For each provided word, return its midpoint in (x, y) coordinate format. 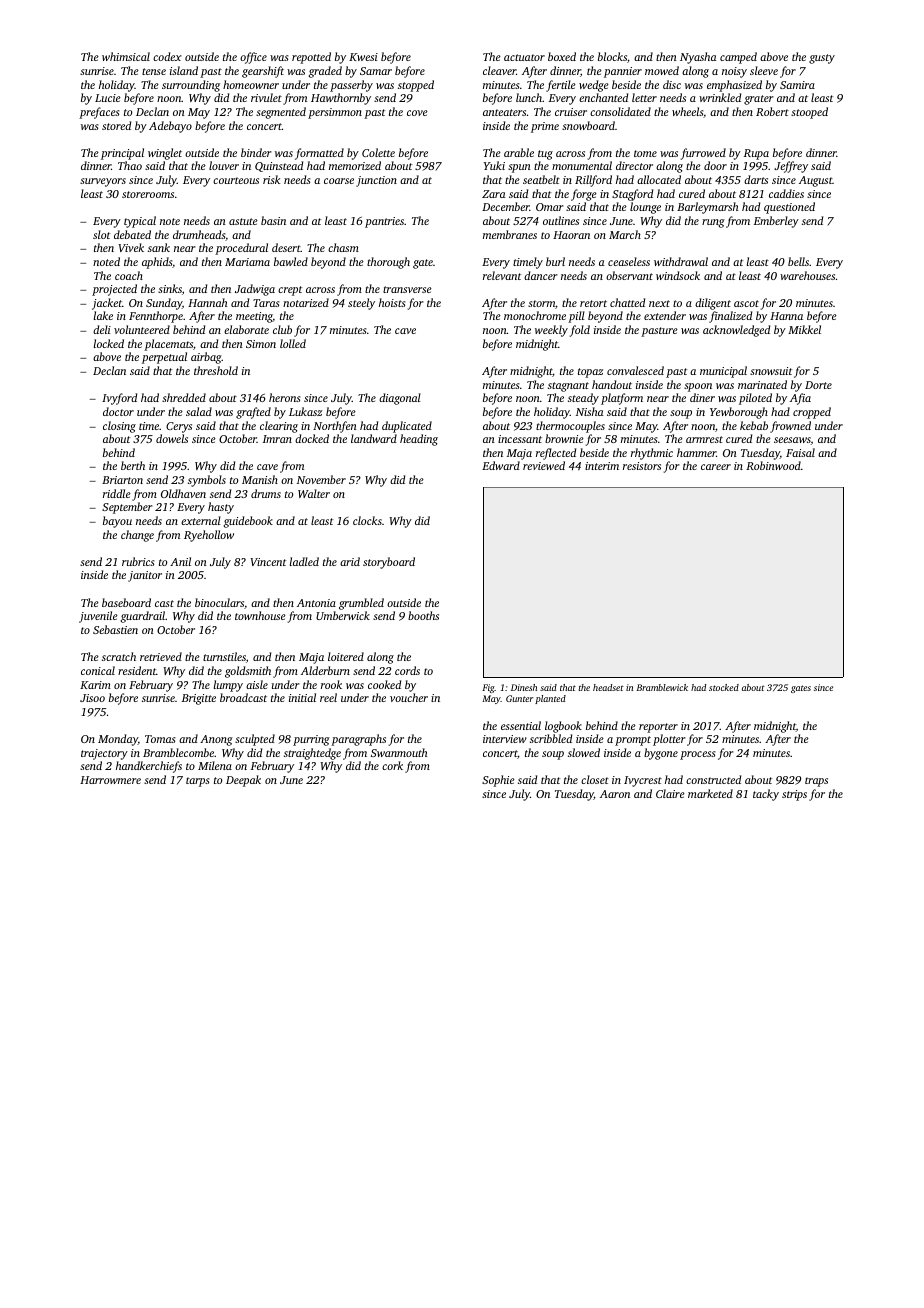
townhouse (260, 615)
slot (101, 234)
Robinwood (773, 465)
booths (423, 615)
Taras (266, 303)
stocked (724, 687)
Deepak (243, 781)
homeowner (251, 84)
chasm (343, 247)
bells (798, 261)
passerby (351, 86)
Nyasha (698, 58)
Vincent (268, 562)
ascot (746, 303)
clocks (367, 520)
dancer (541, 275)
